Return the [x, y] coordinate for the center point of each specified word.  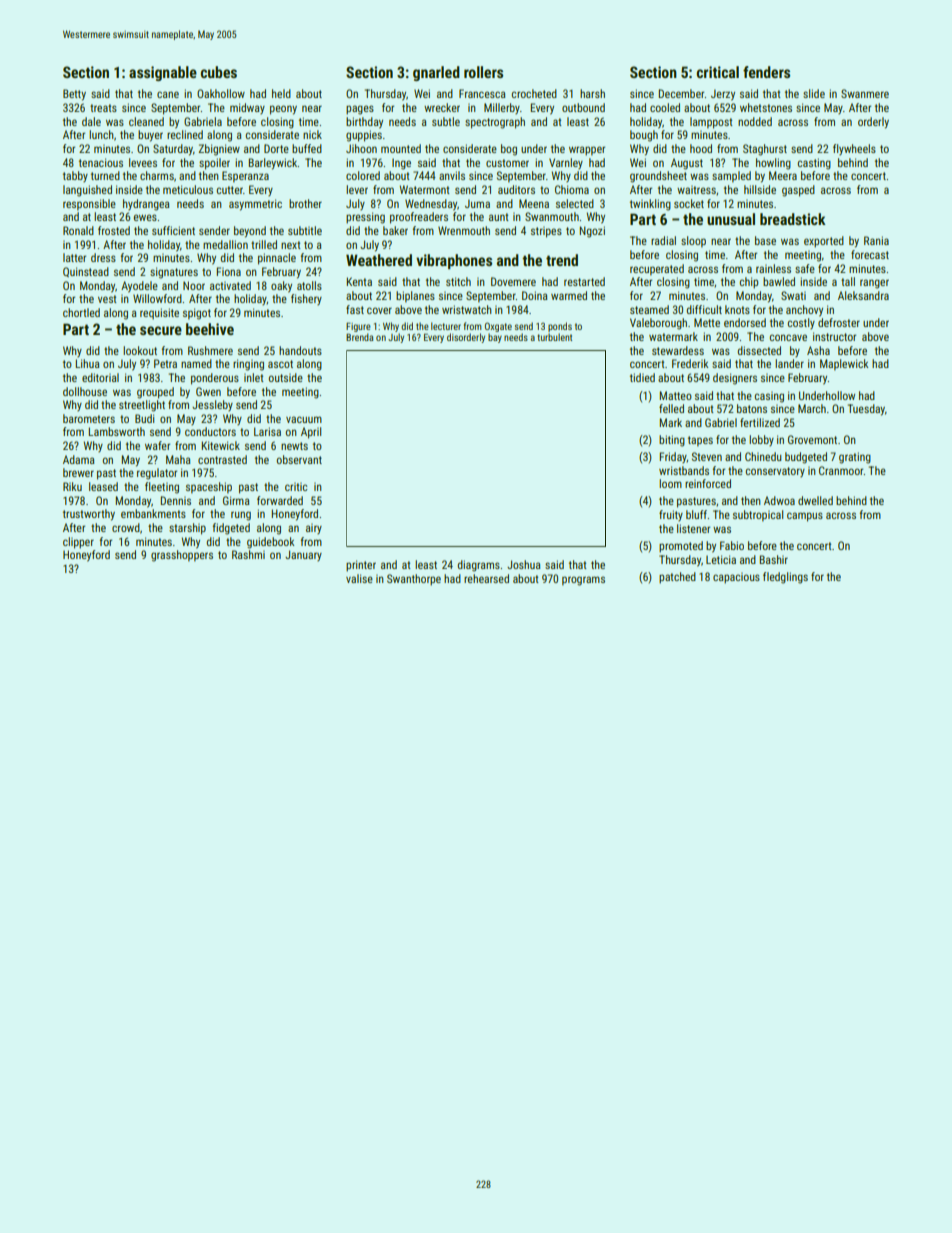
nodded [755, 121]
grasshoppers [182, 556]
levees [143, 162]
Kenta [359, 281]
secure [161, 330]
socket [689, 203]
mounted [401, 148]
